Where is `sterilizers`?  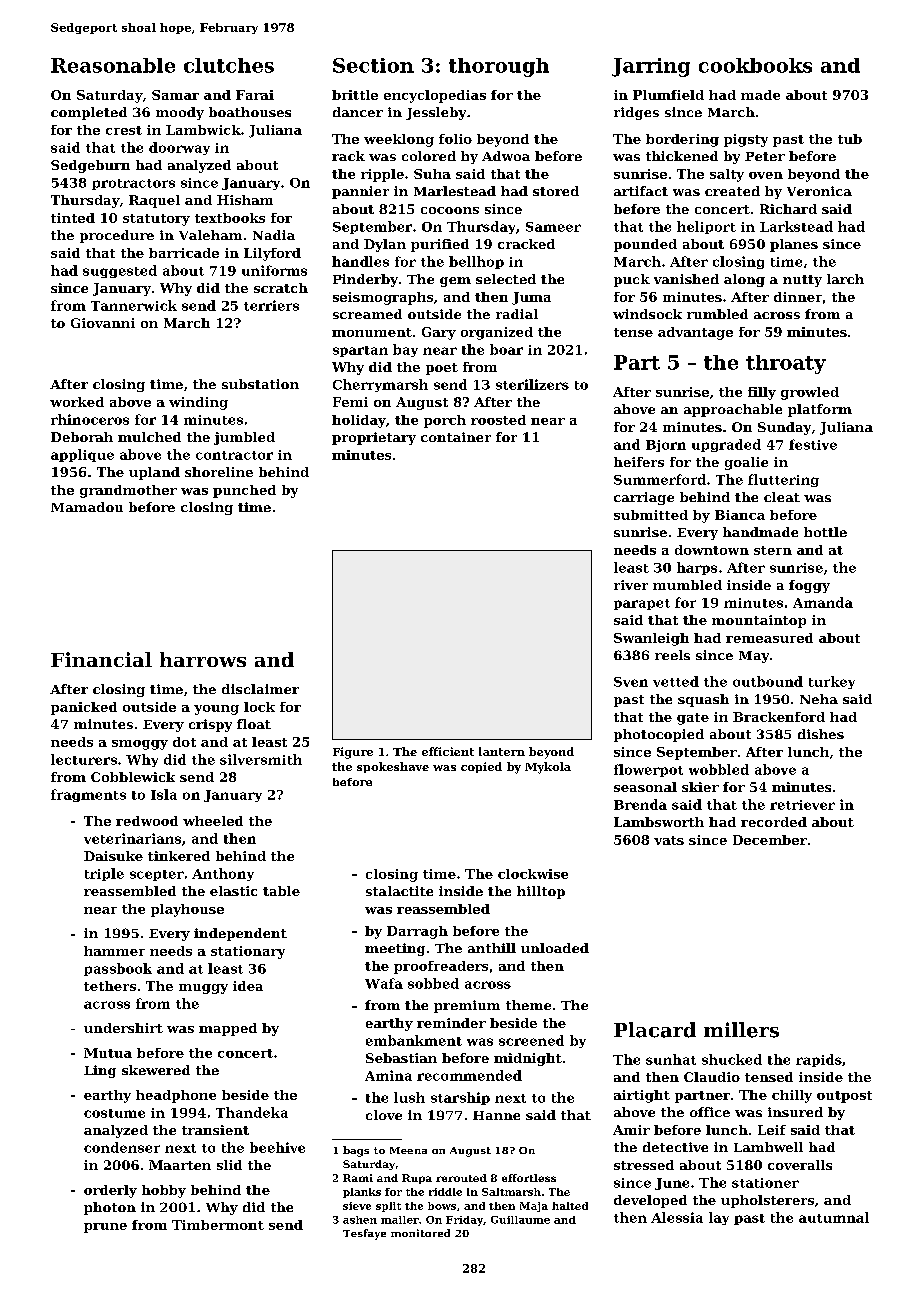 sterilizers is located at coordinates (532, 384).
